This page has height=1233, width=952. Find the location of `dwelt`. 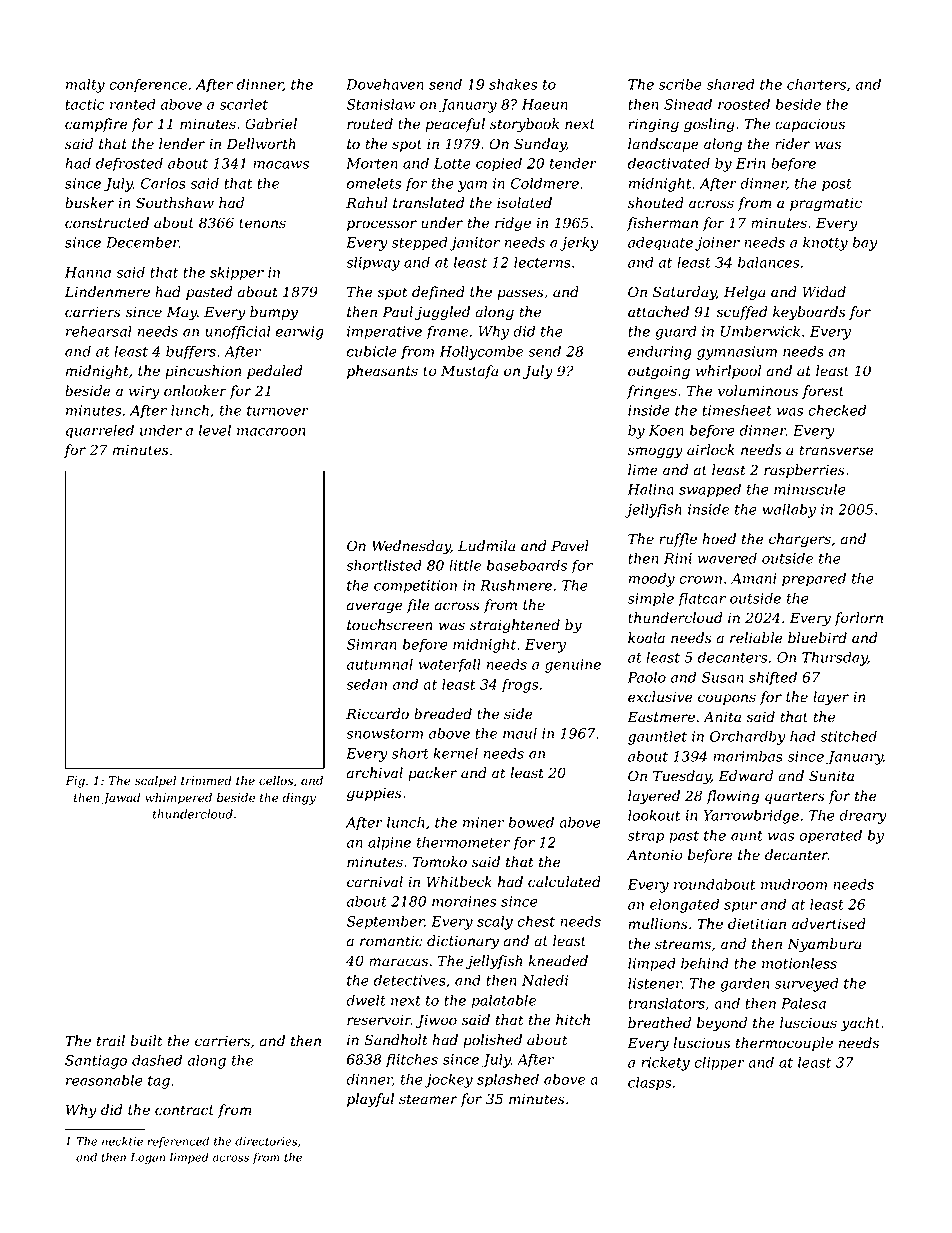

dwelt is located at coordinates (366, 1000).
